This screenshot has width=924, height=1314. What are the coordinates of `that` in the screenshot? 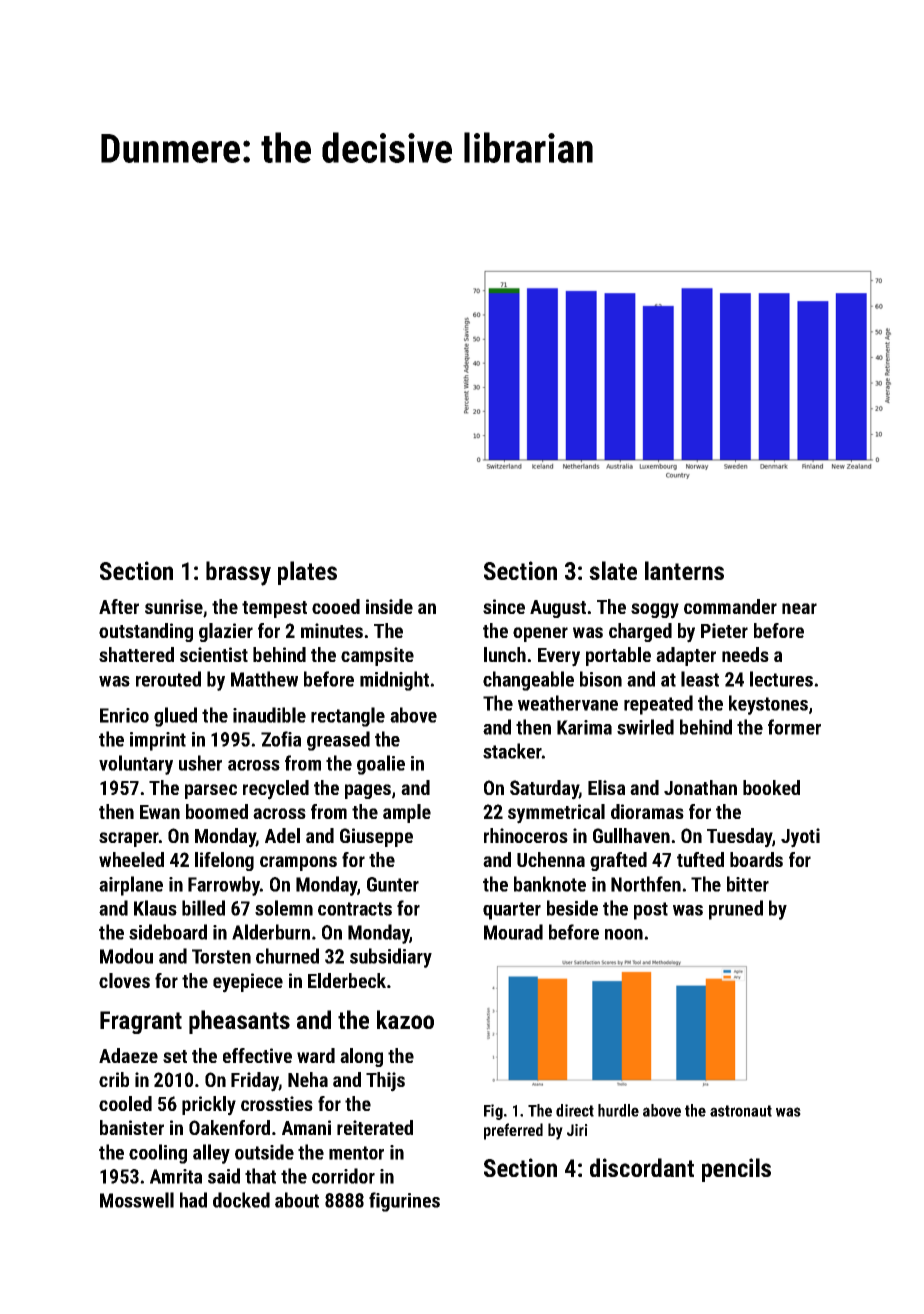 It's located at (260, 1176).
